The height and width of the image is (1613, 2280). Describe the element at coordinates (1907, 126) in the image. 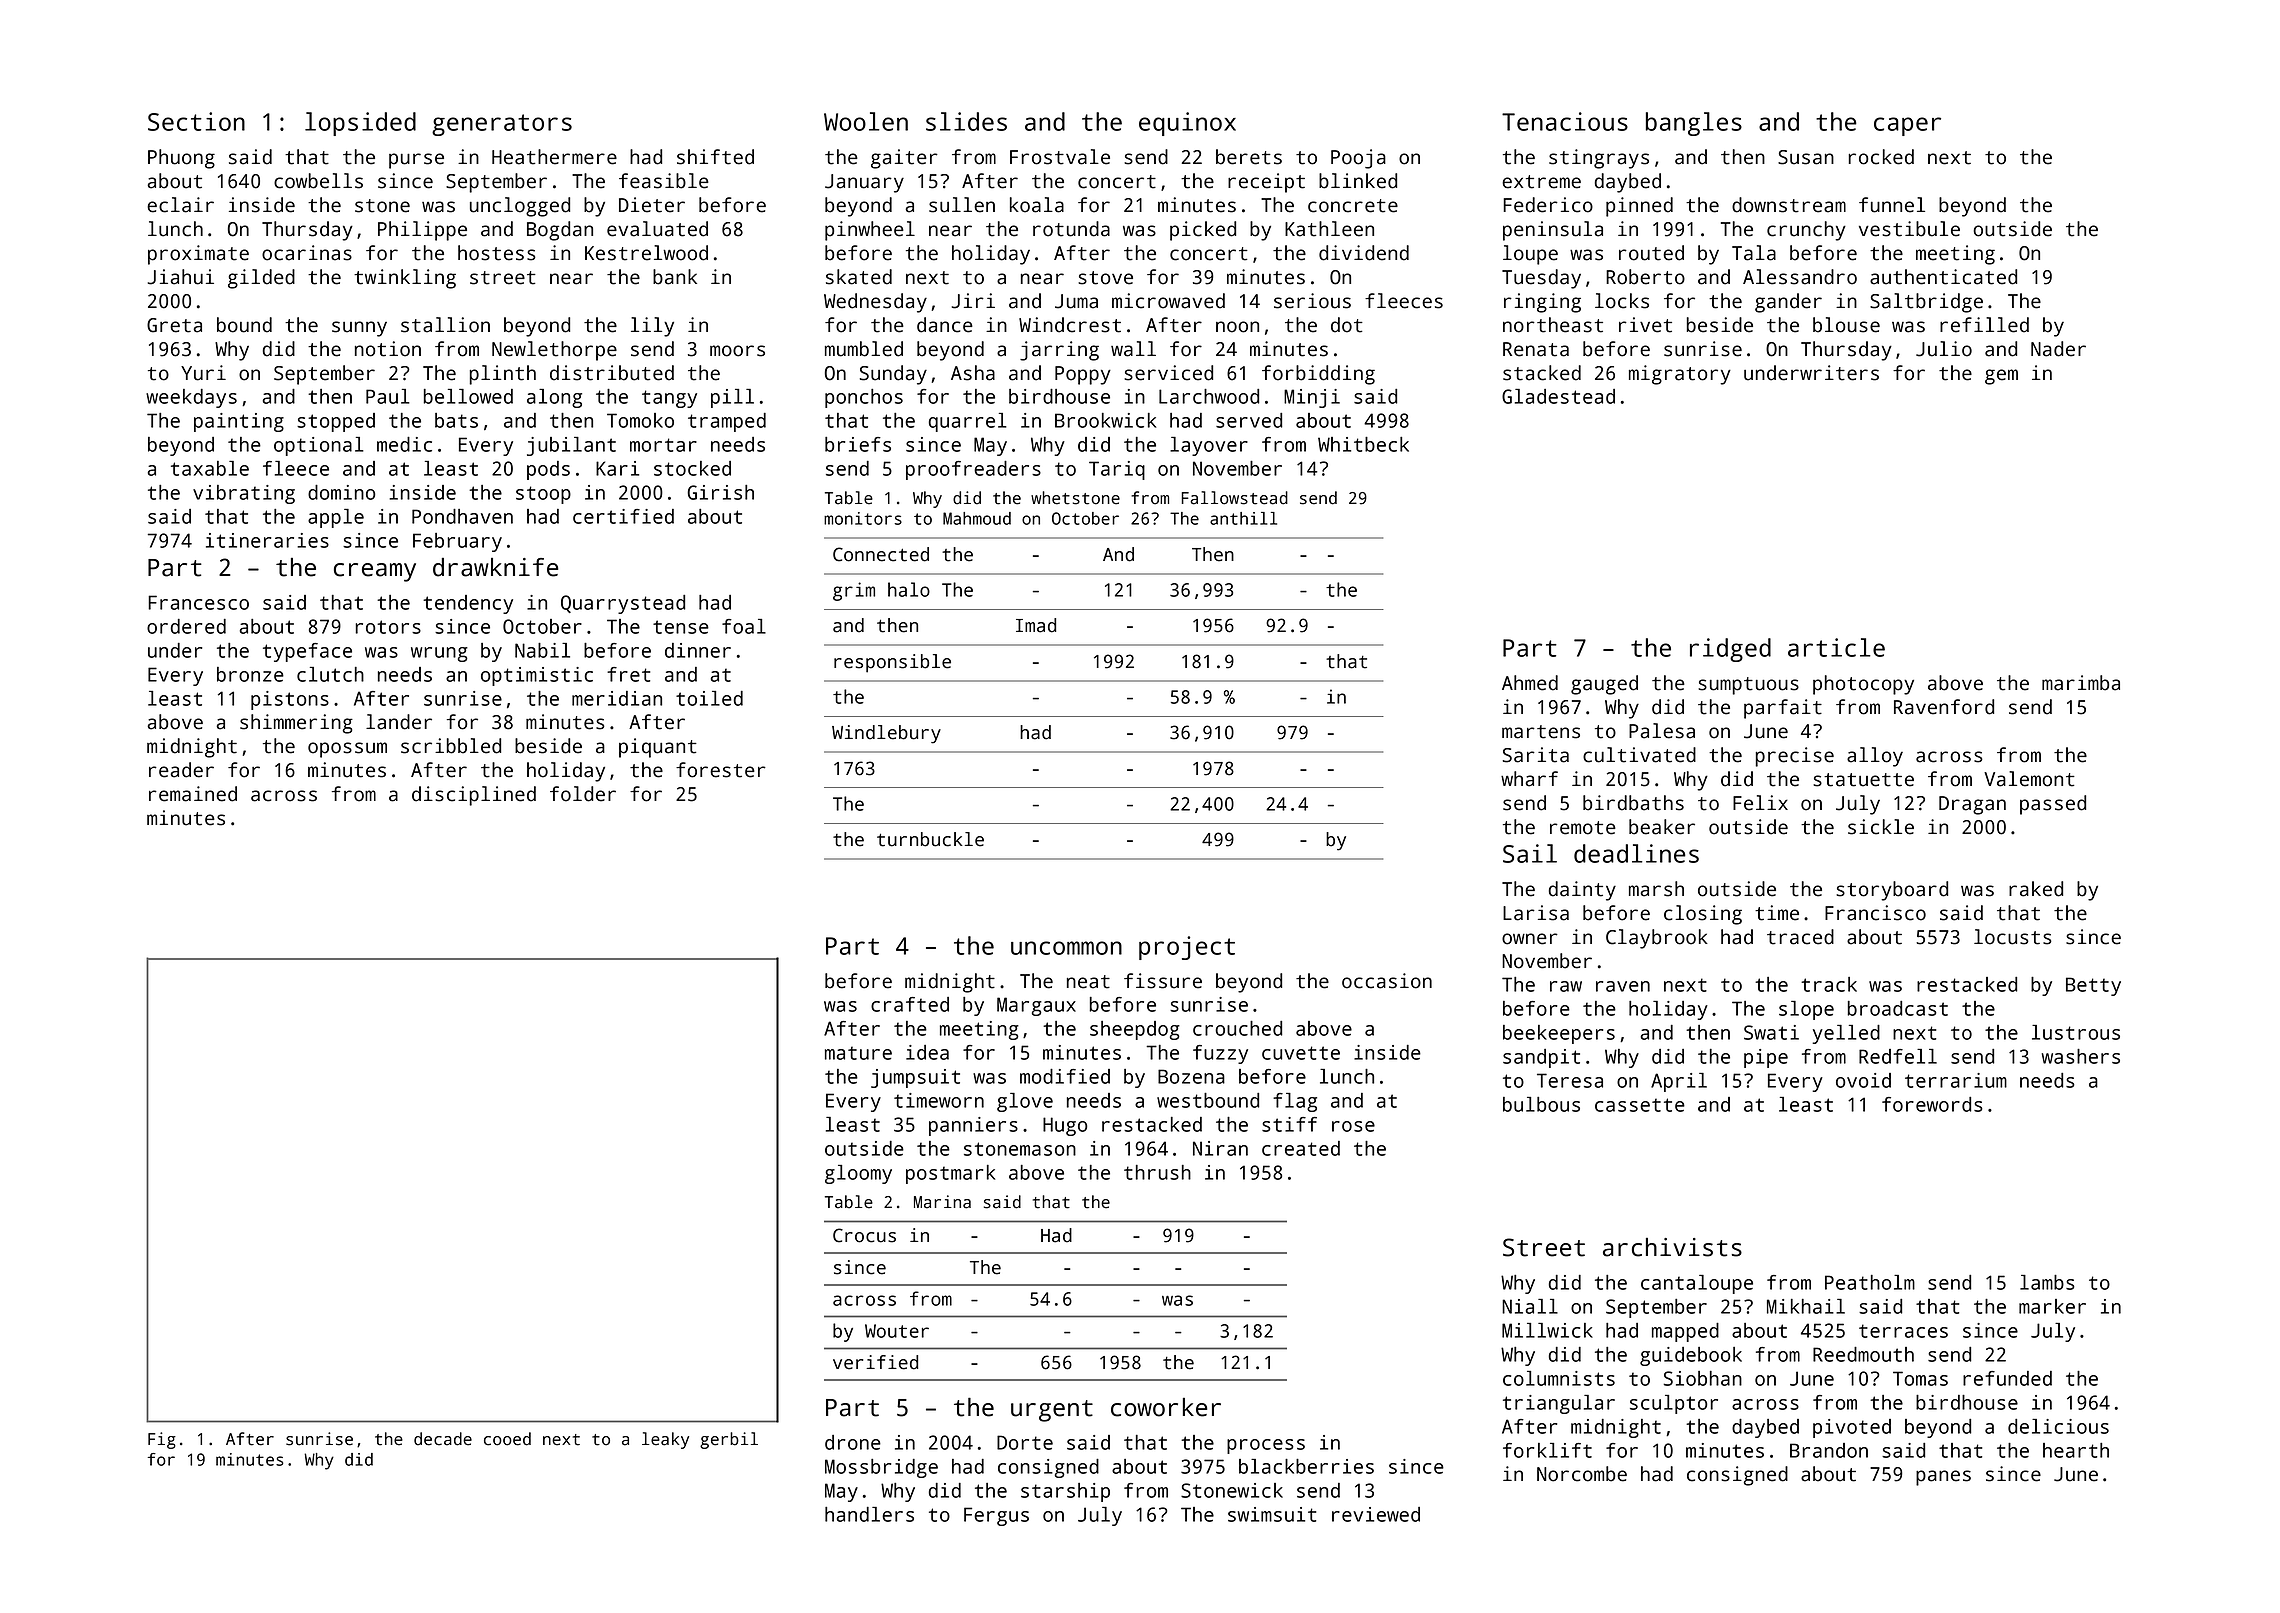

I see `caper` at that location.
